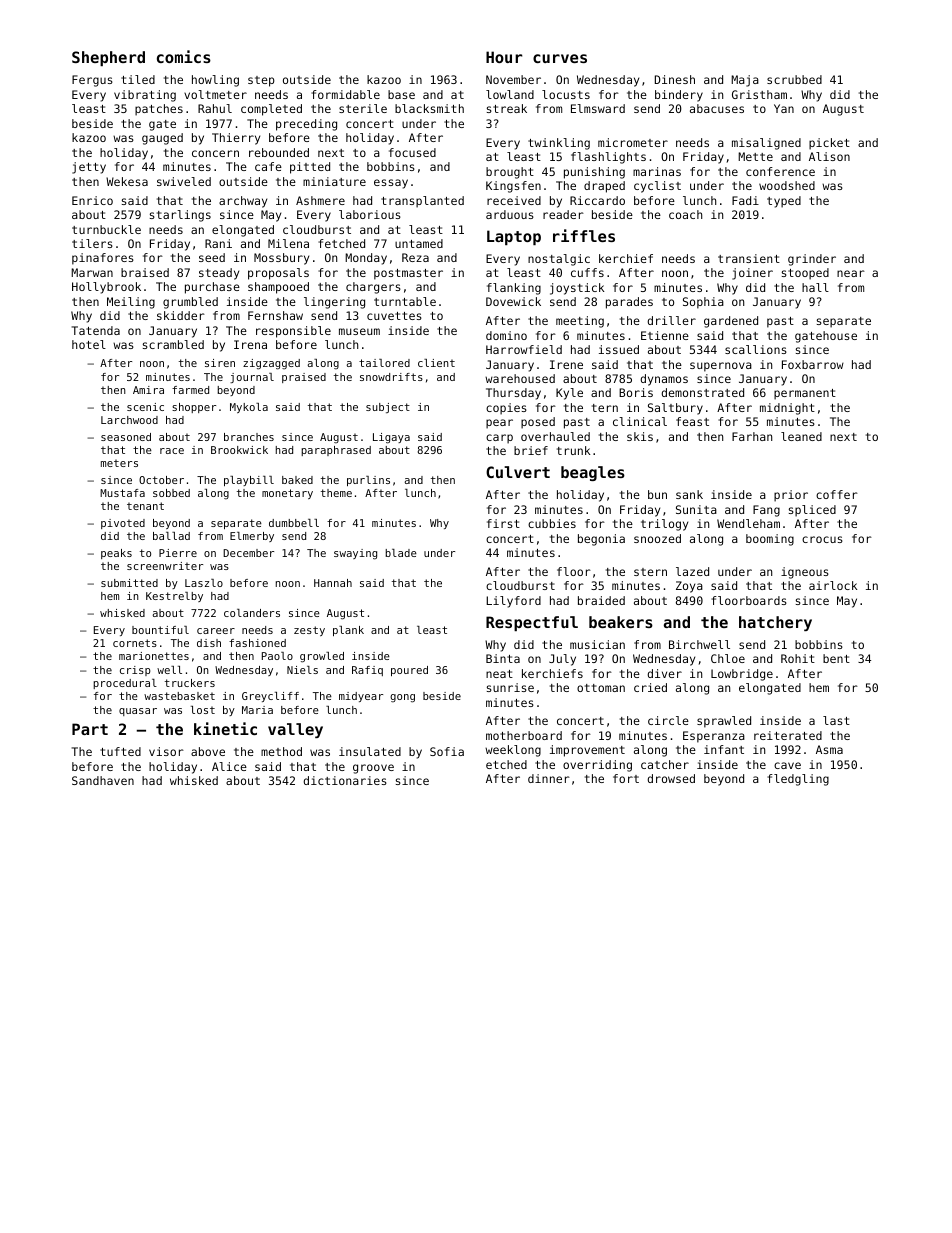 This page has height=1233, width=952. Describe the element at coordinates (252, 378) in the page. I see `journal` at that location.
